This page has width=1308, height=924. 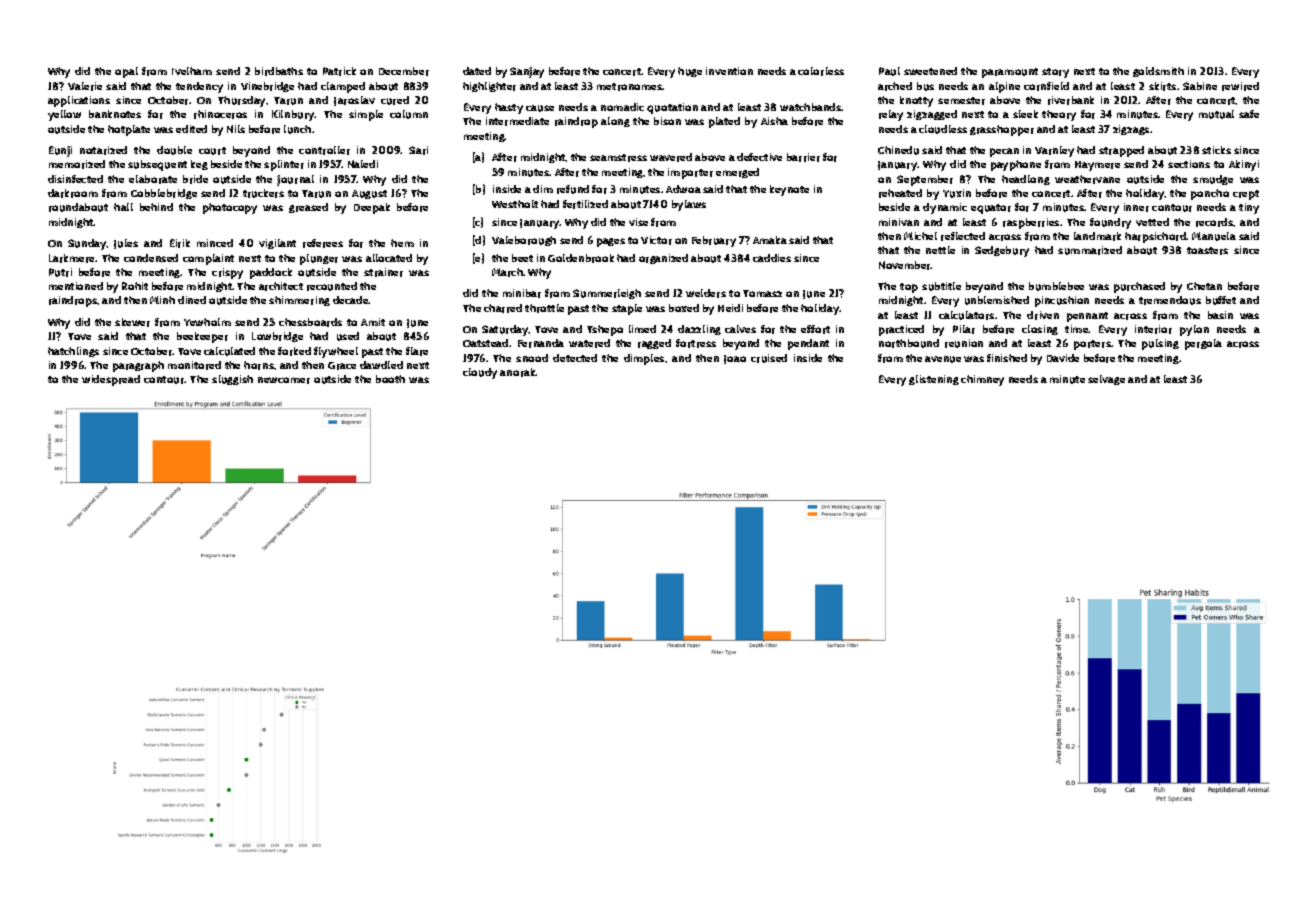 What do you see at coordinates (207, 322) in the page?
I see `Yewholm` at bounding box center [207, 322].
